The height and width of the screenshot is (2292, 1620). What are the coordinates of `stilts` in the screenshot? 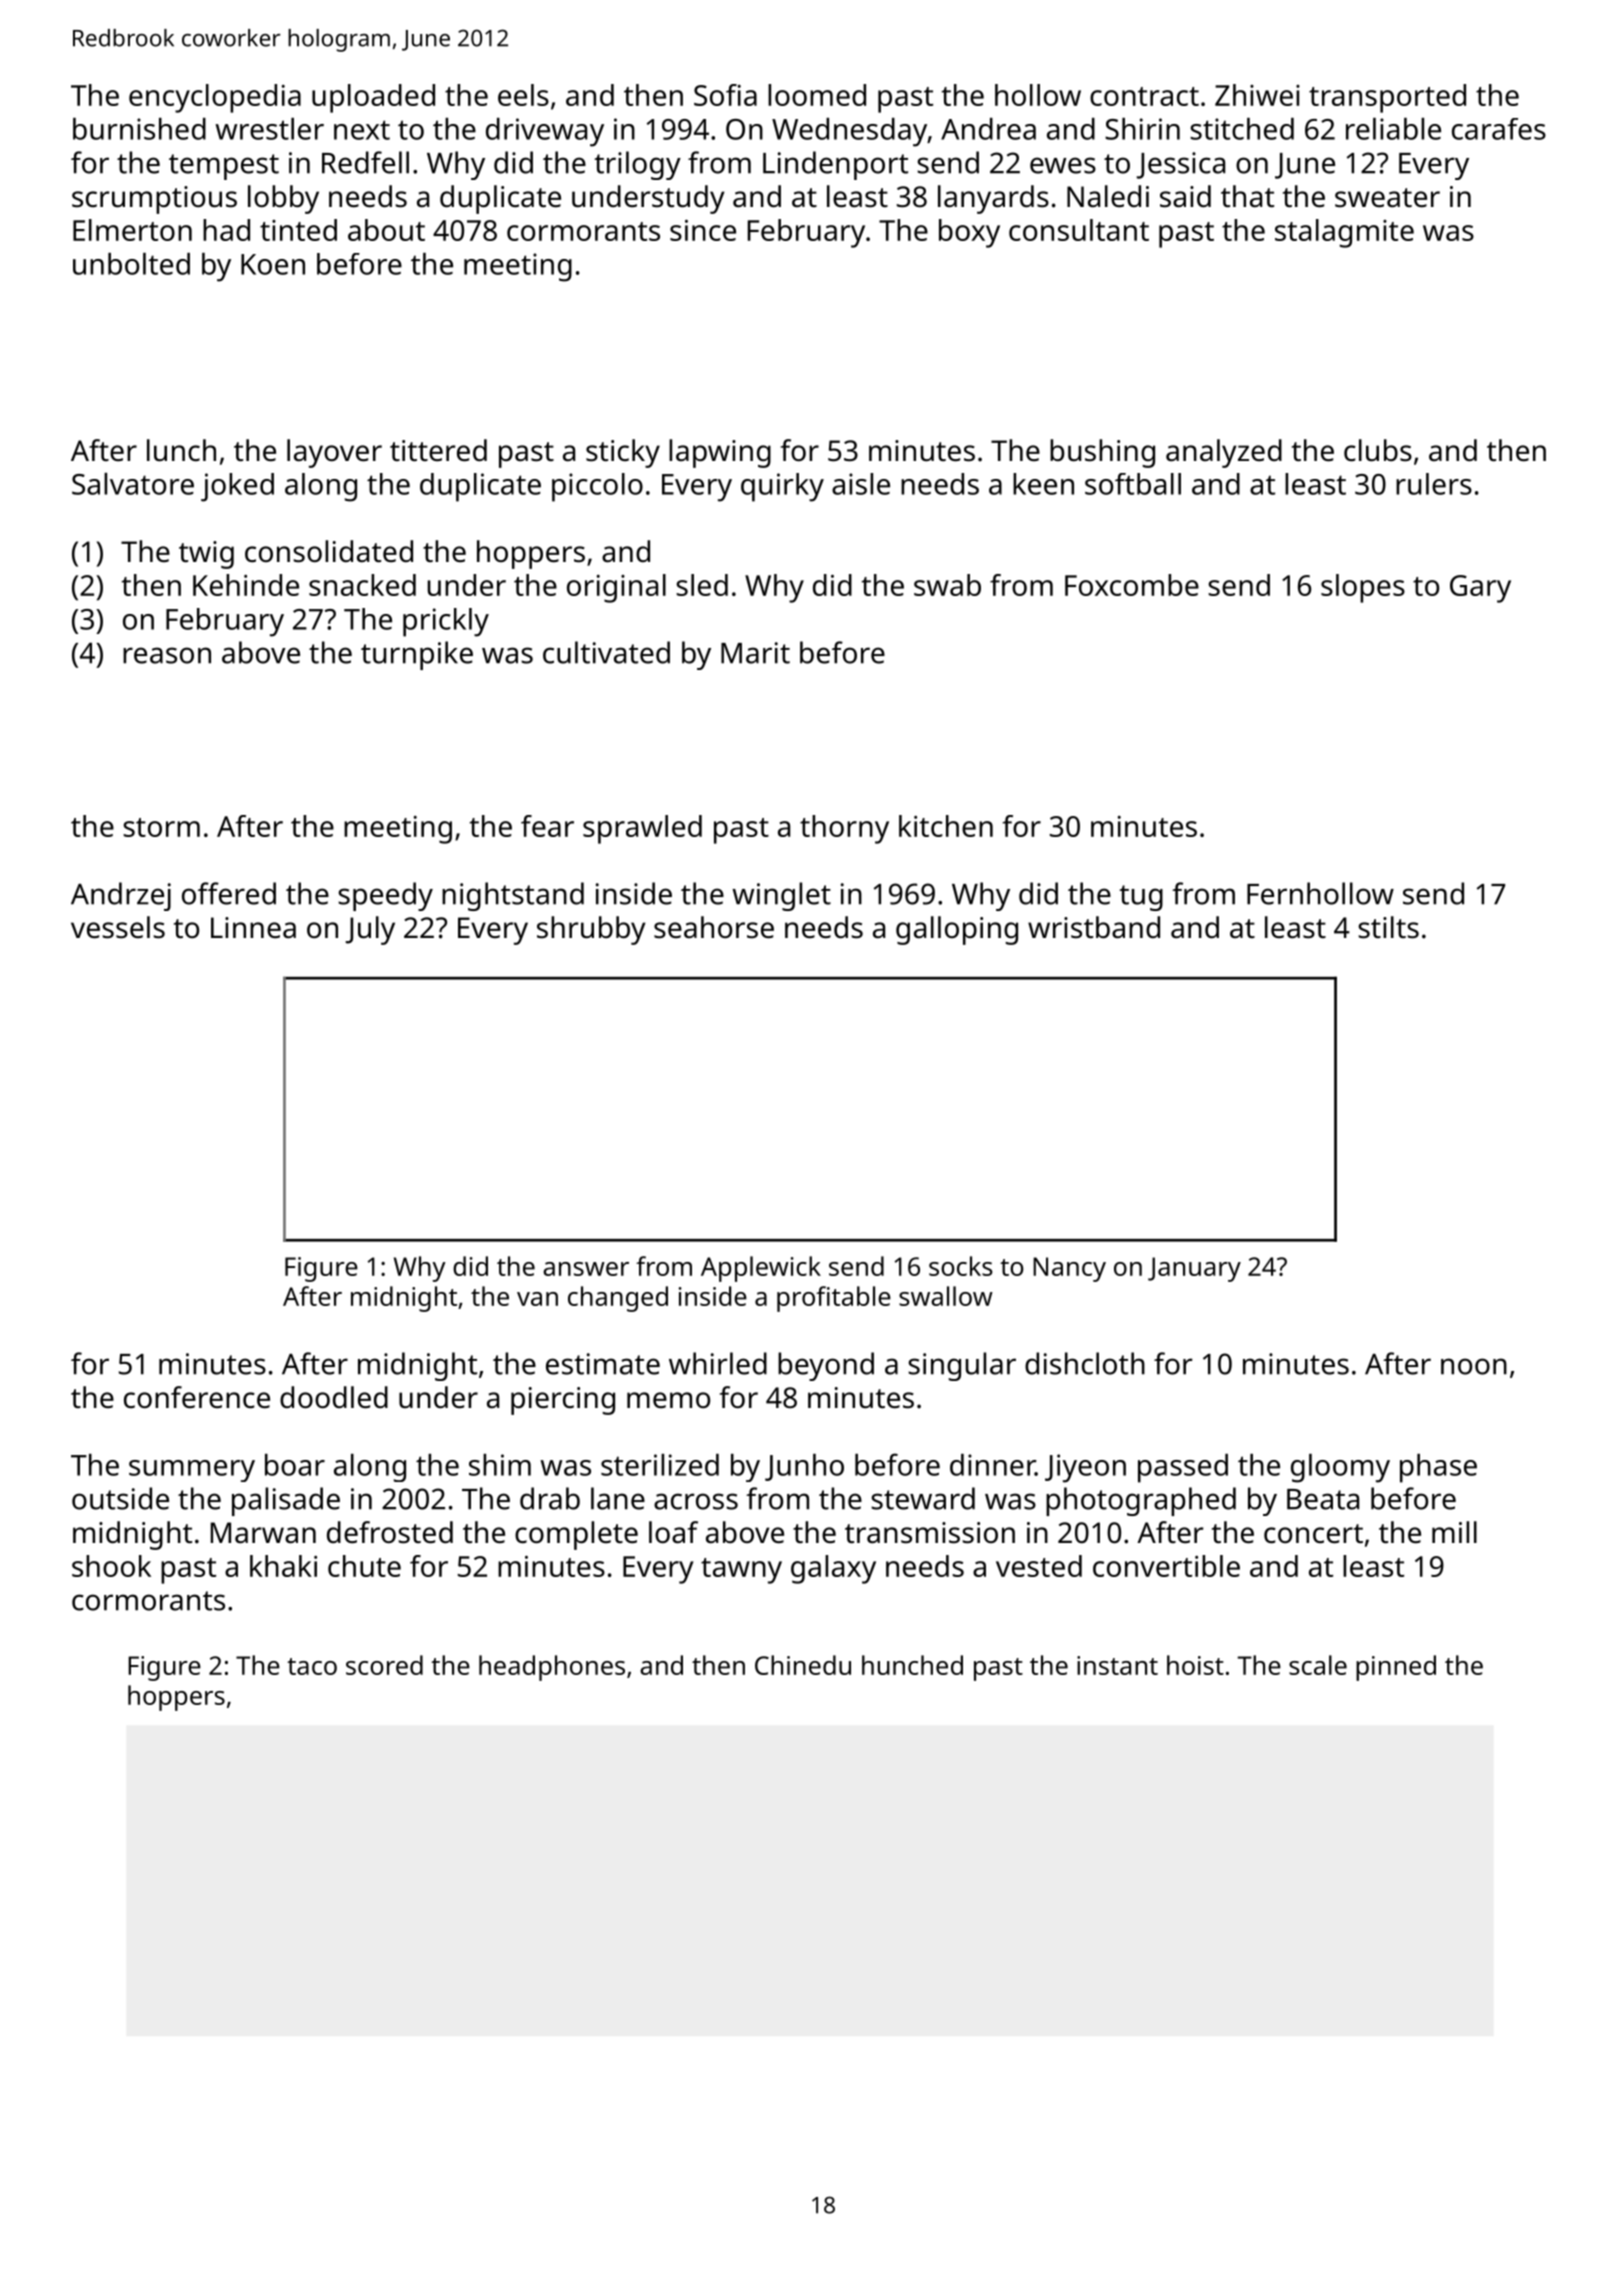 It's located at (1388, 927).
